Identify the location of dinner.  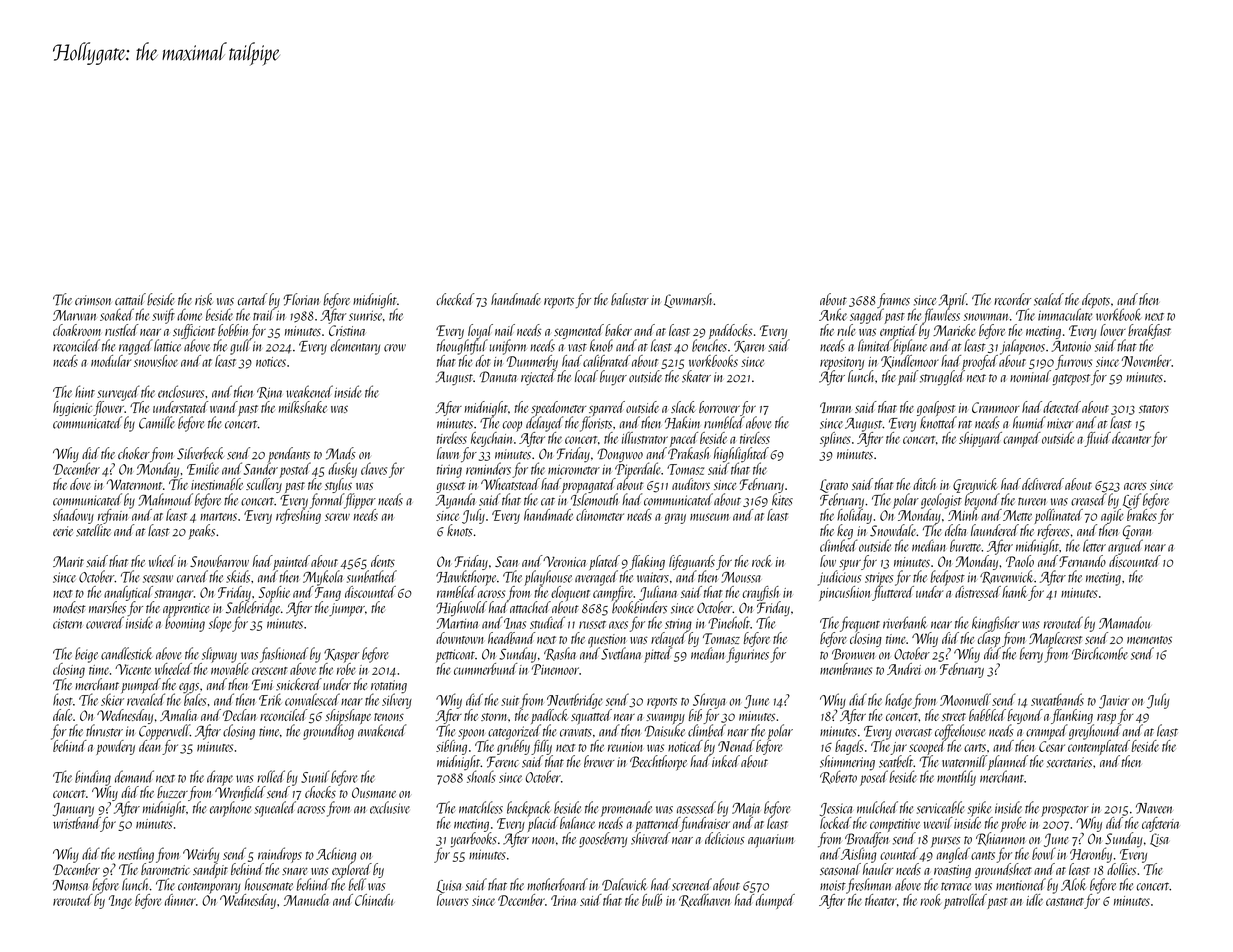
(180, 900).
